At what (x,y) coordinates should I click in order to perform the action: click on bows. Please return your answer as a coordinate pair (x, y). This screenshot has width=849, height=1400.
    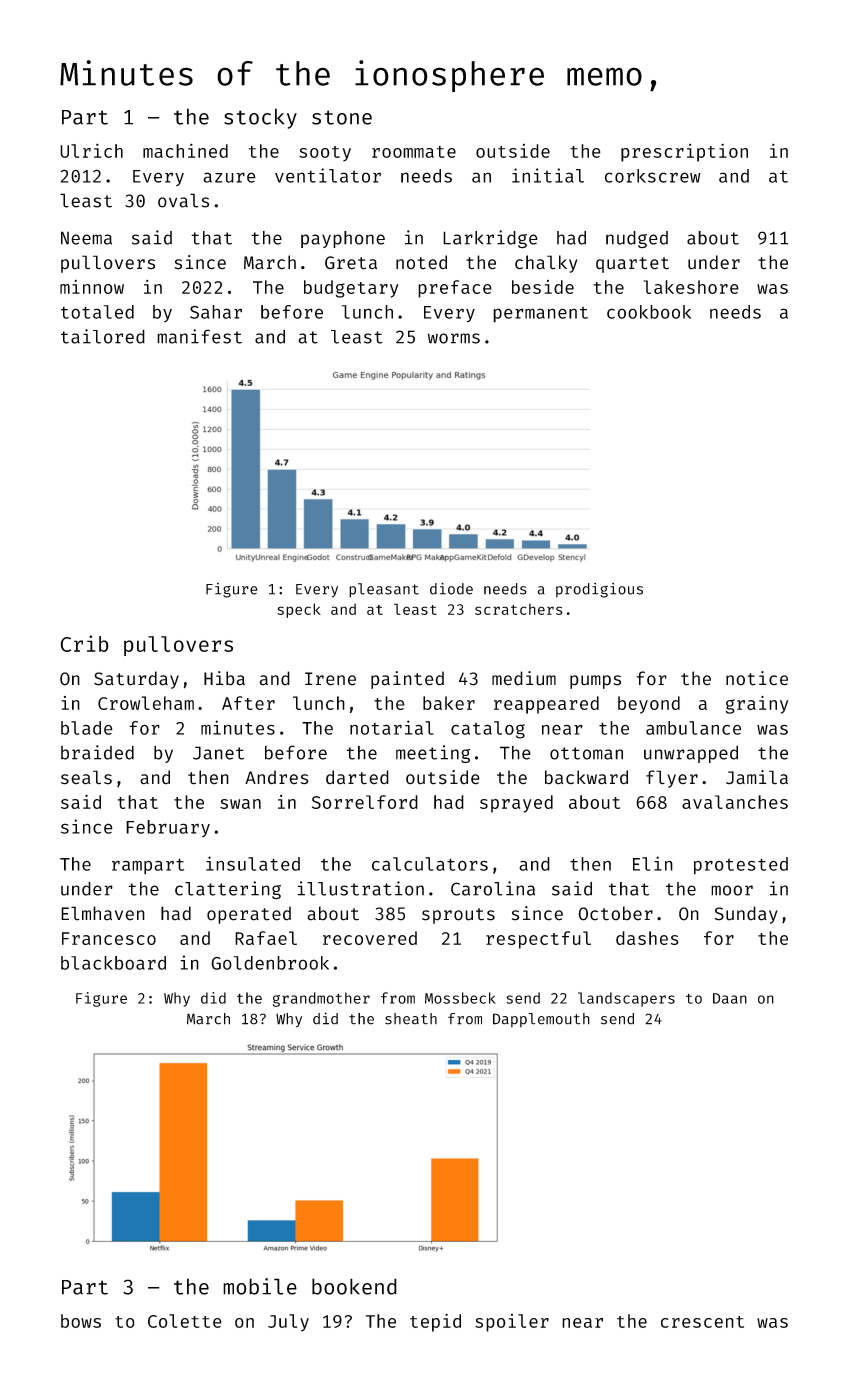
    Looking at the image, I should click on (81, 1321).
